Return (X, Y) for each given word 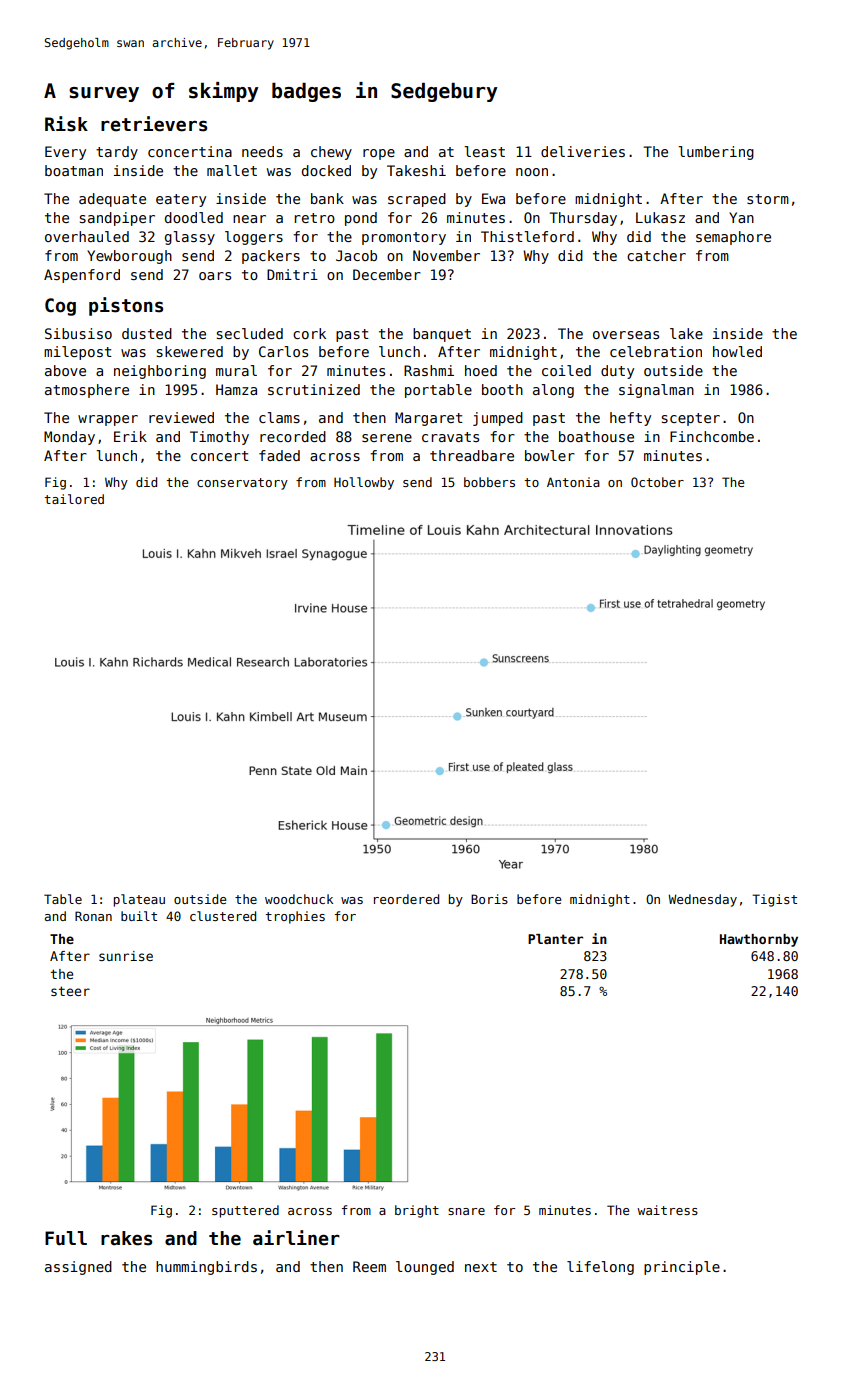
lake (686, 333)
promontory (404, 238)
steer (70, 991)
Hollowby (364, 483)
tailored (74, 499)
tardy (117, 153)
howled (737, 351)
